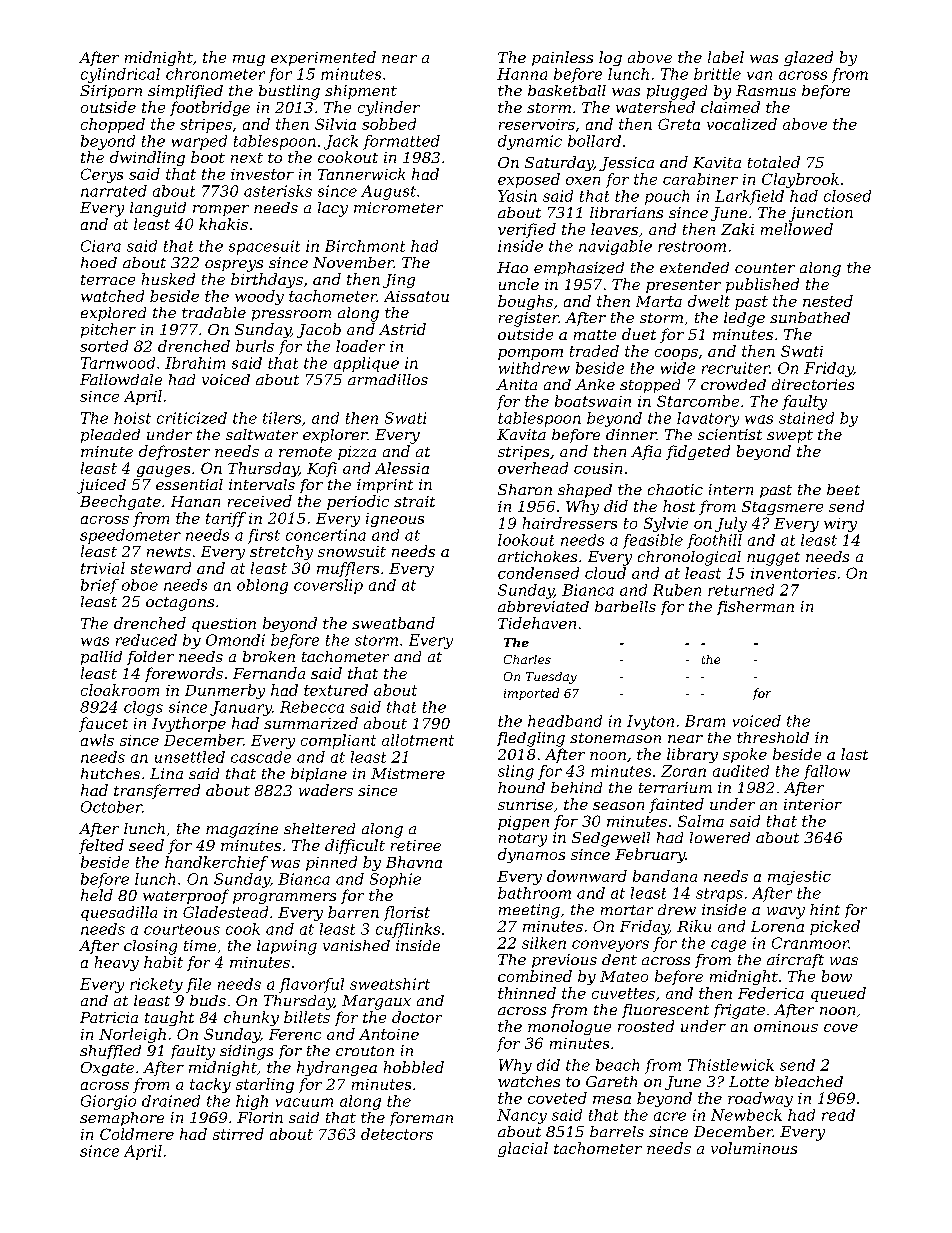 The width and height of the screenshot is (952, 1233). What do you see at coordinates (137, 1134) in the screenshot?
I see `Coldmere` at bounding box center [137, 1134].
